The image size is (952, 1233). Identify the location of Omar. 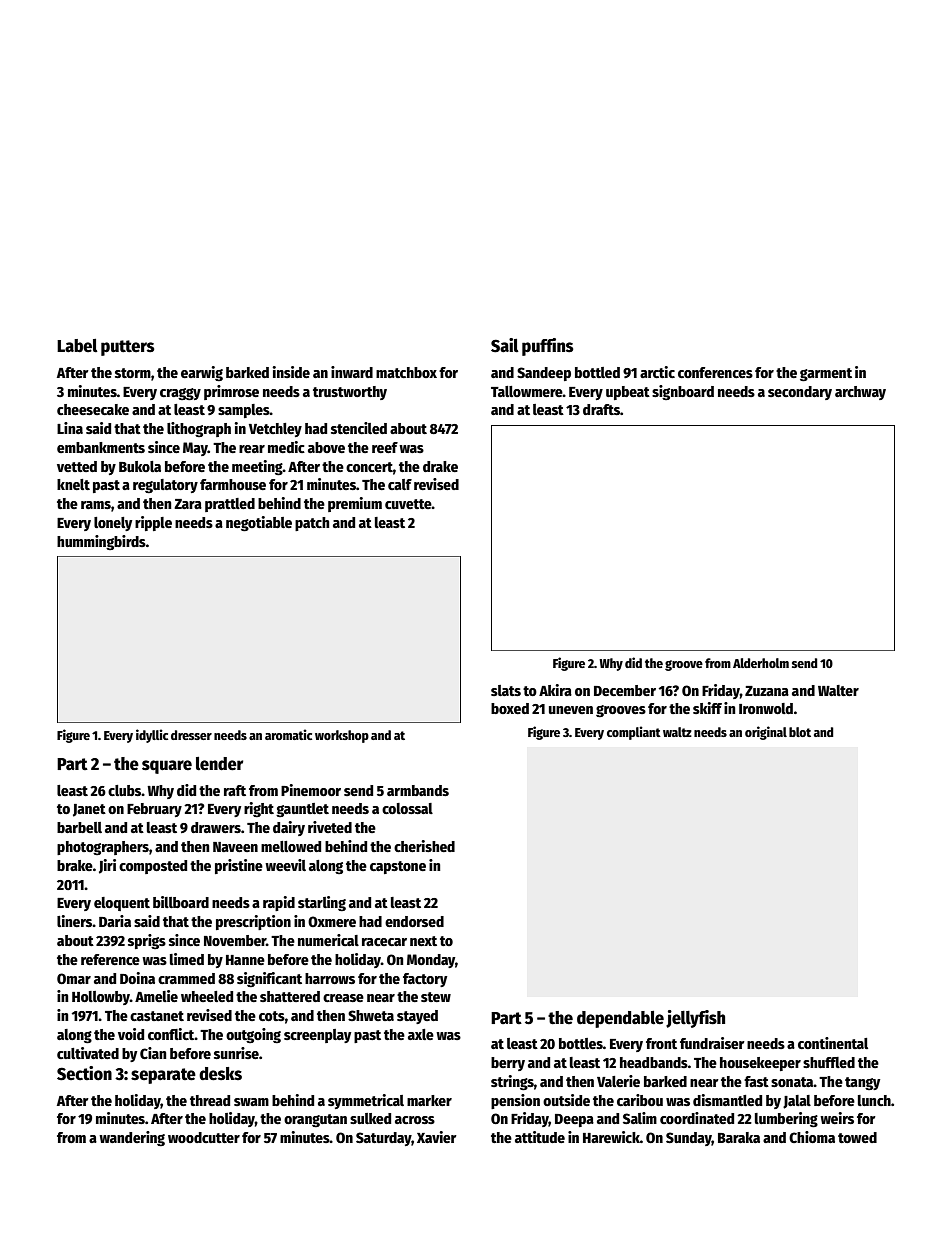
(74, 978).
